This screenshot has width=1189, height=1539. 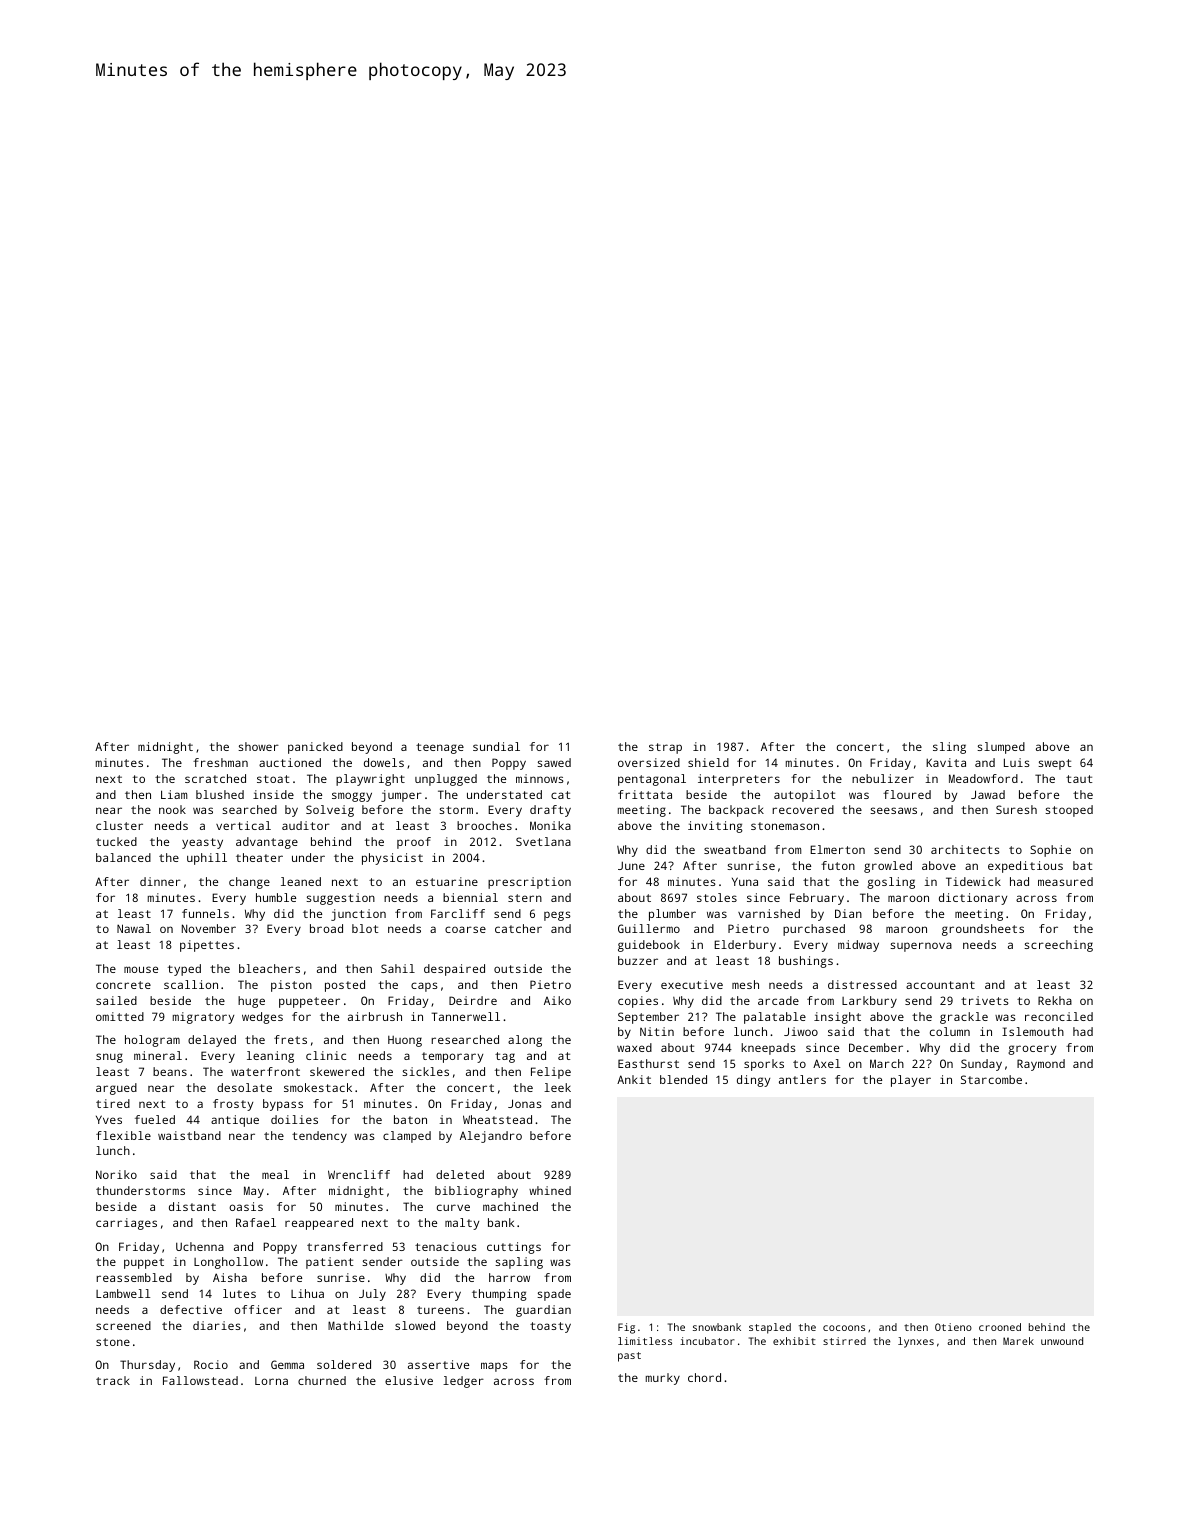 I want to click on measured, so click(x=1065, y=881).
